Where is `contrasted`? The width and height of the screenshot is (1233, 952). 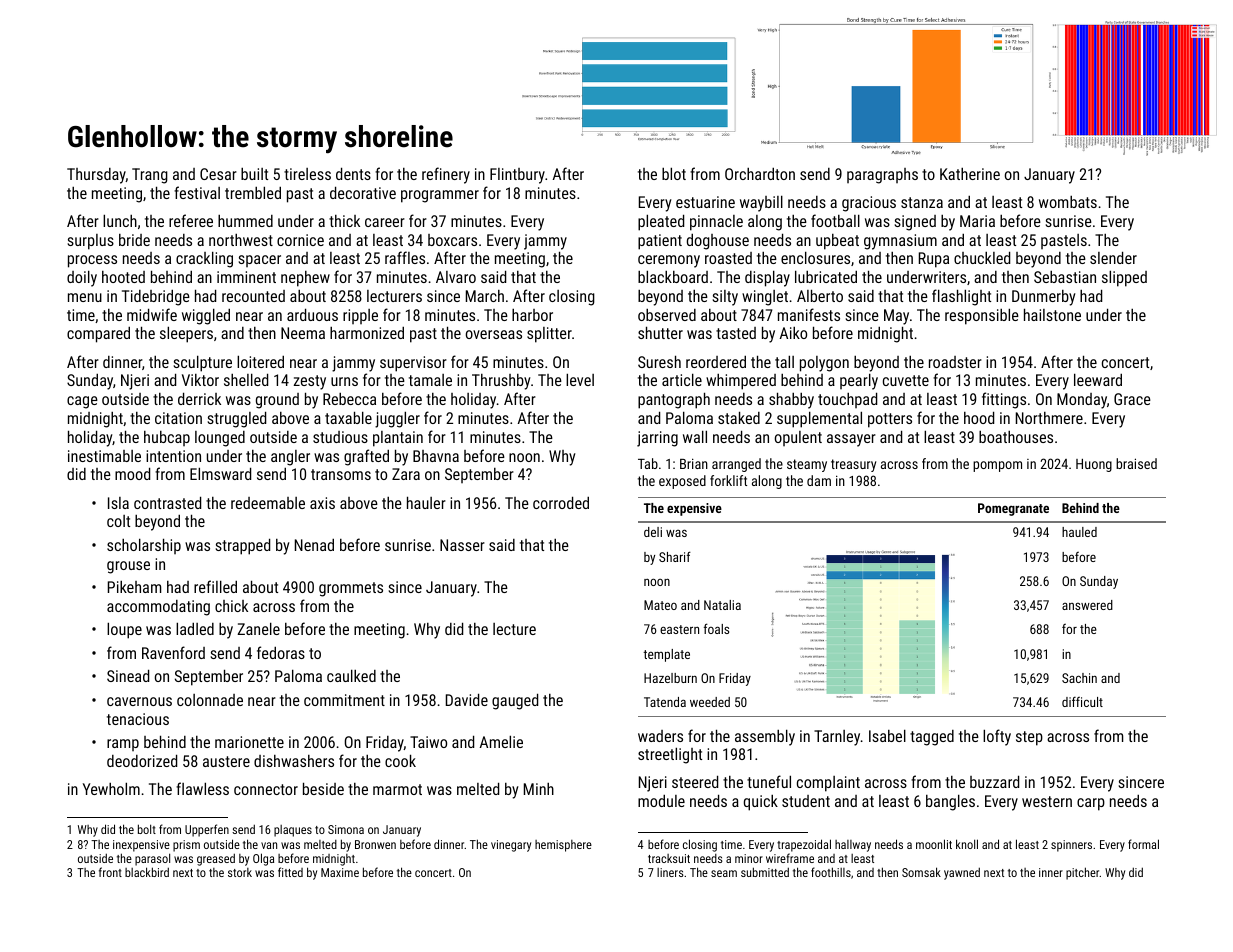
contrasted is located at coordinates (167, 502).
